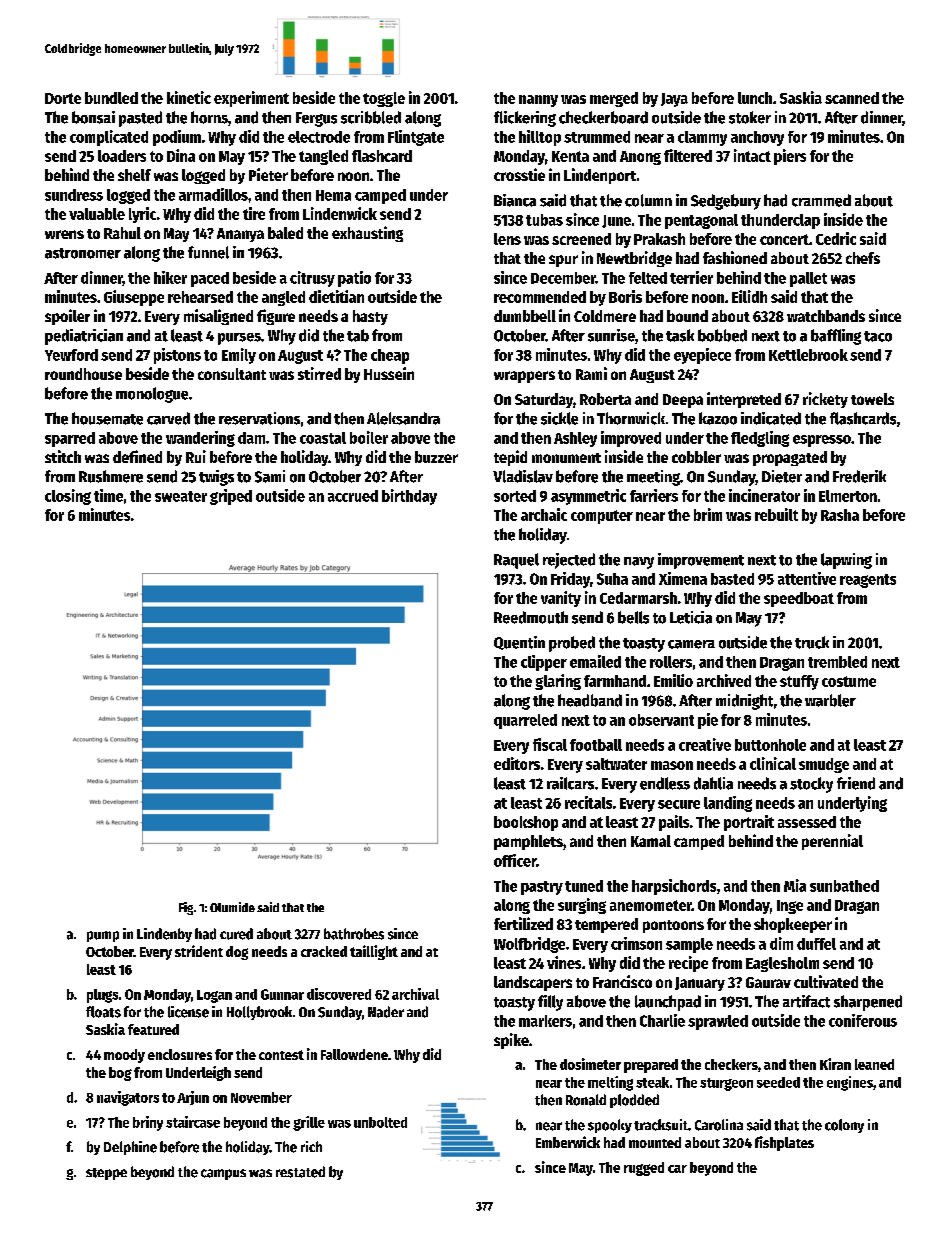 Image resolution: width=952 pixels, height=1233 pixels. I want to click on Kettlebrook, so click(808, 355).
